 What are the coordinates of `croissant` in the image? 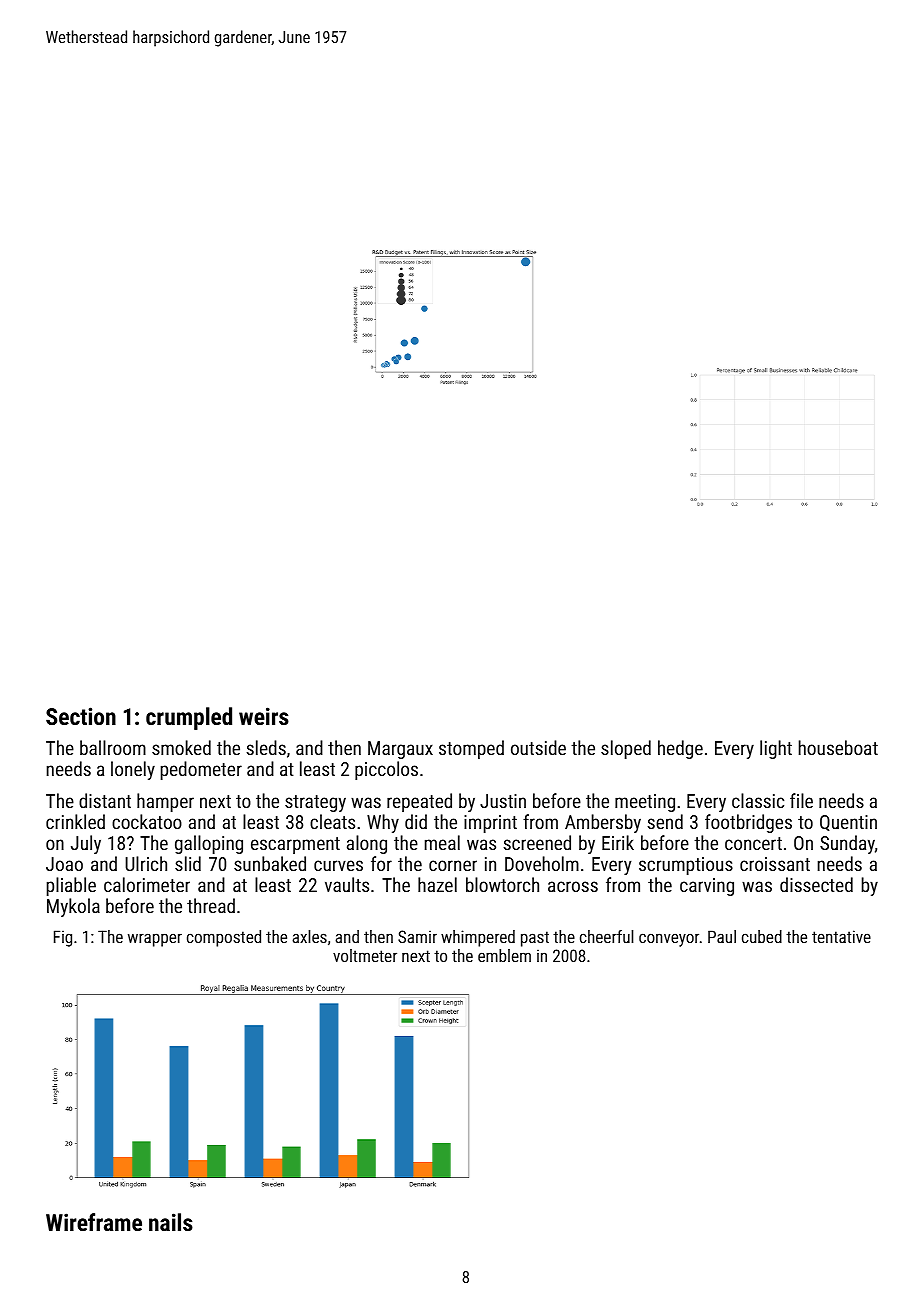 It's located at (775, 864).
